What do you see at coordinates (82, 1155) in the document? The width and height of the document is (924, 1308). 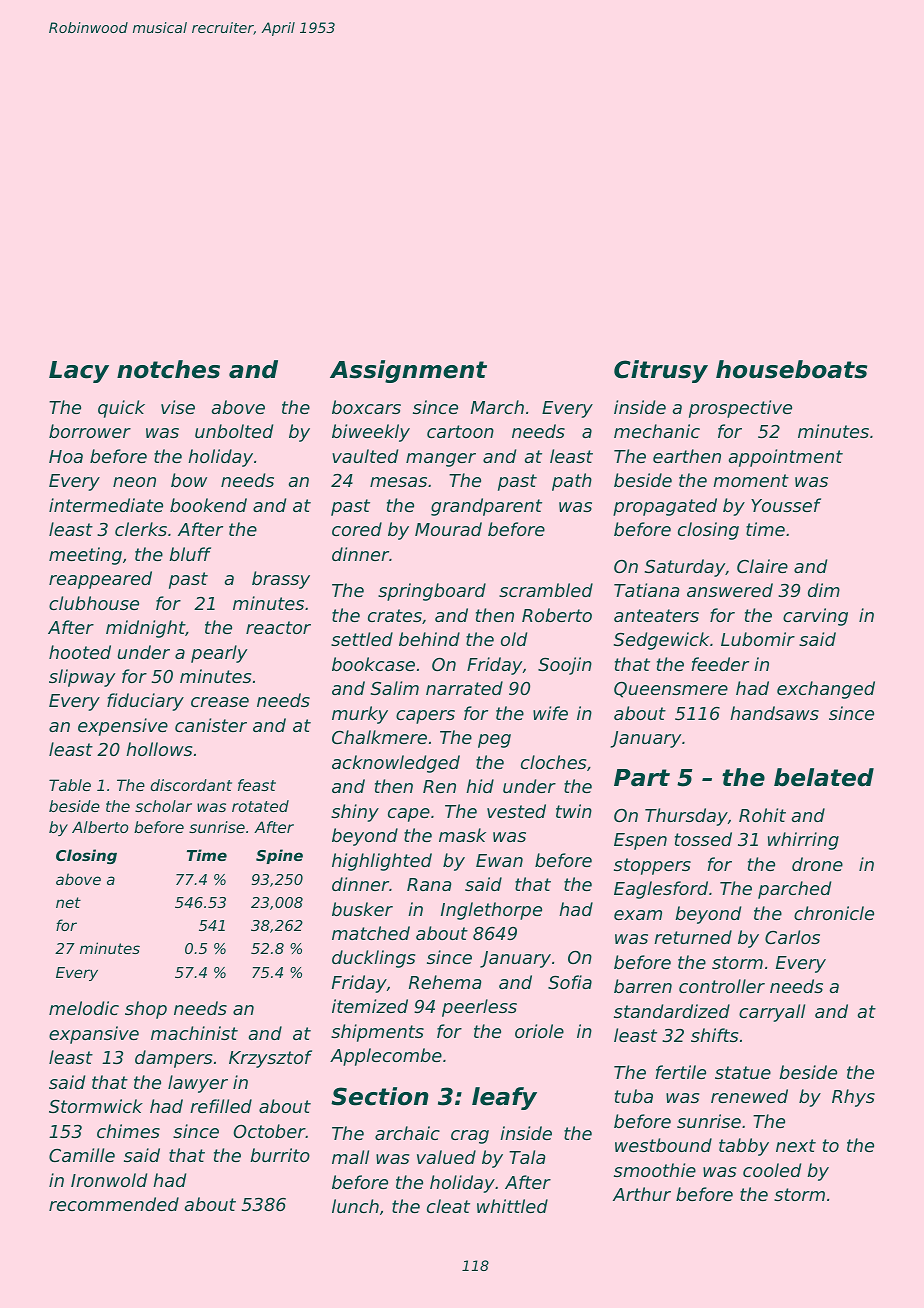 I see `Camille` at bounding box center [82, 1155].
